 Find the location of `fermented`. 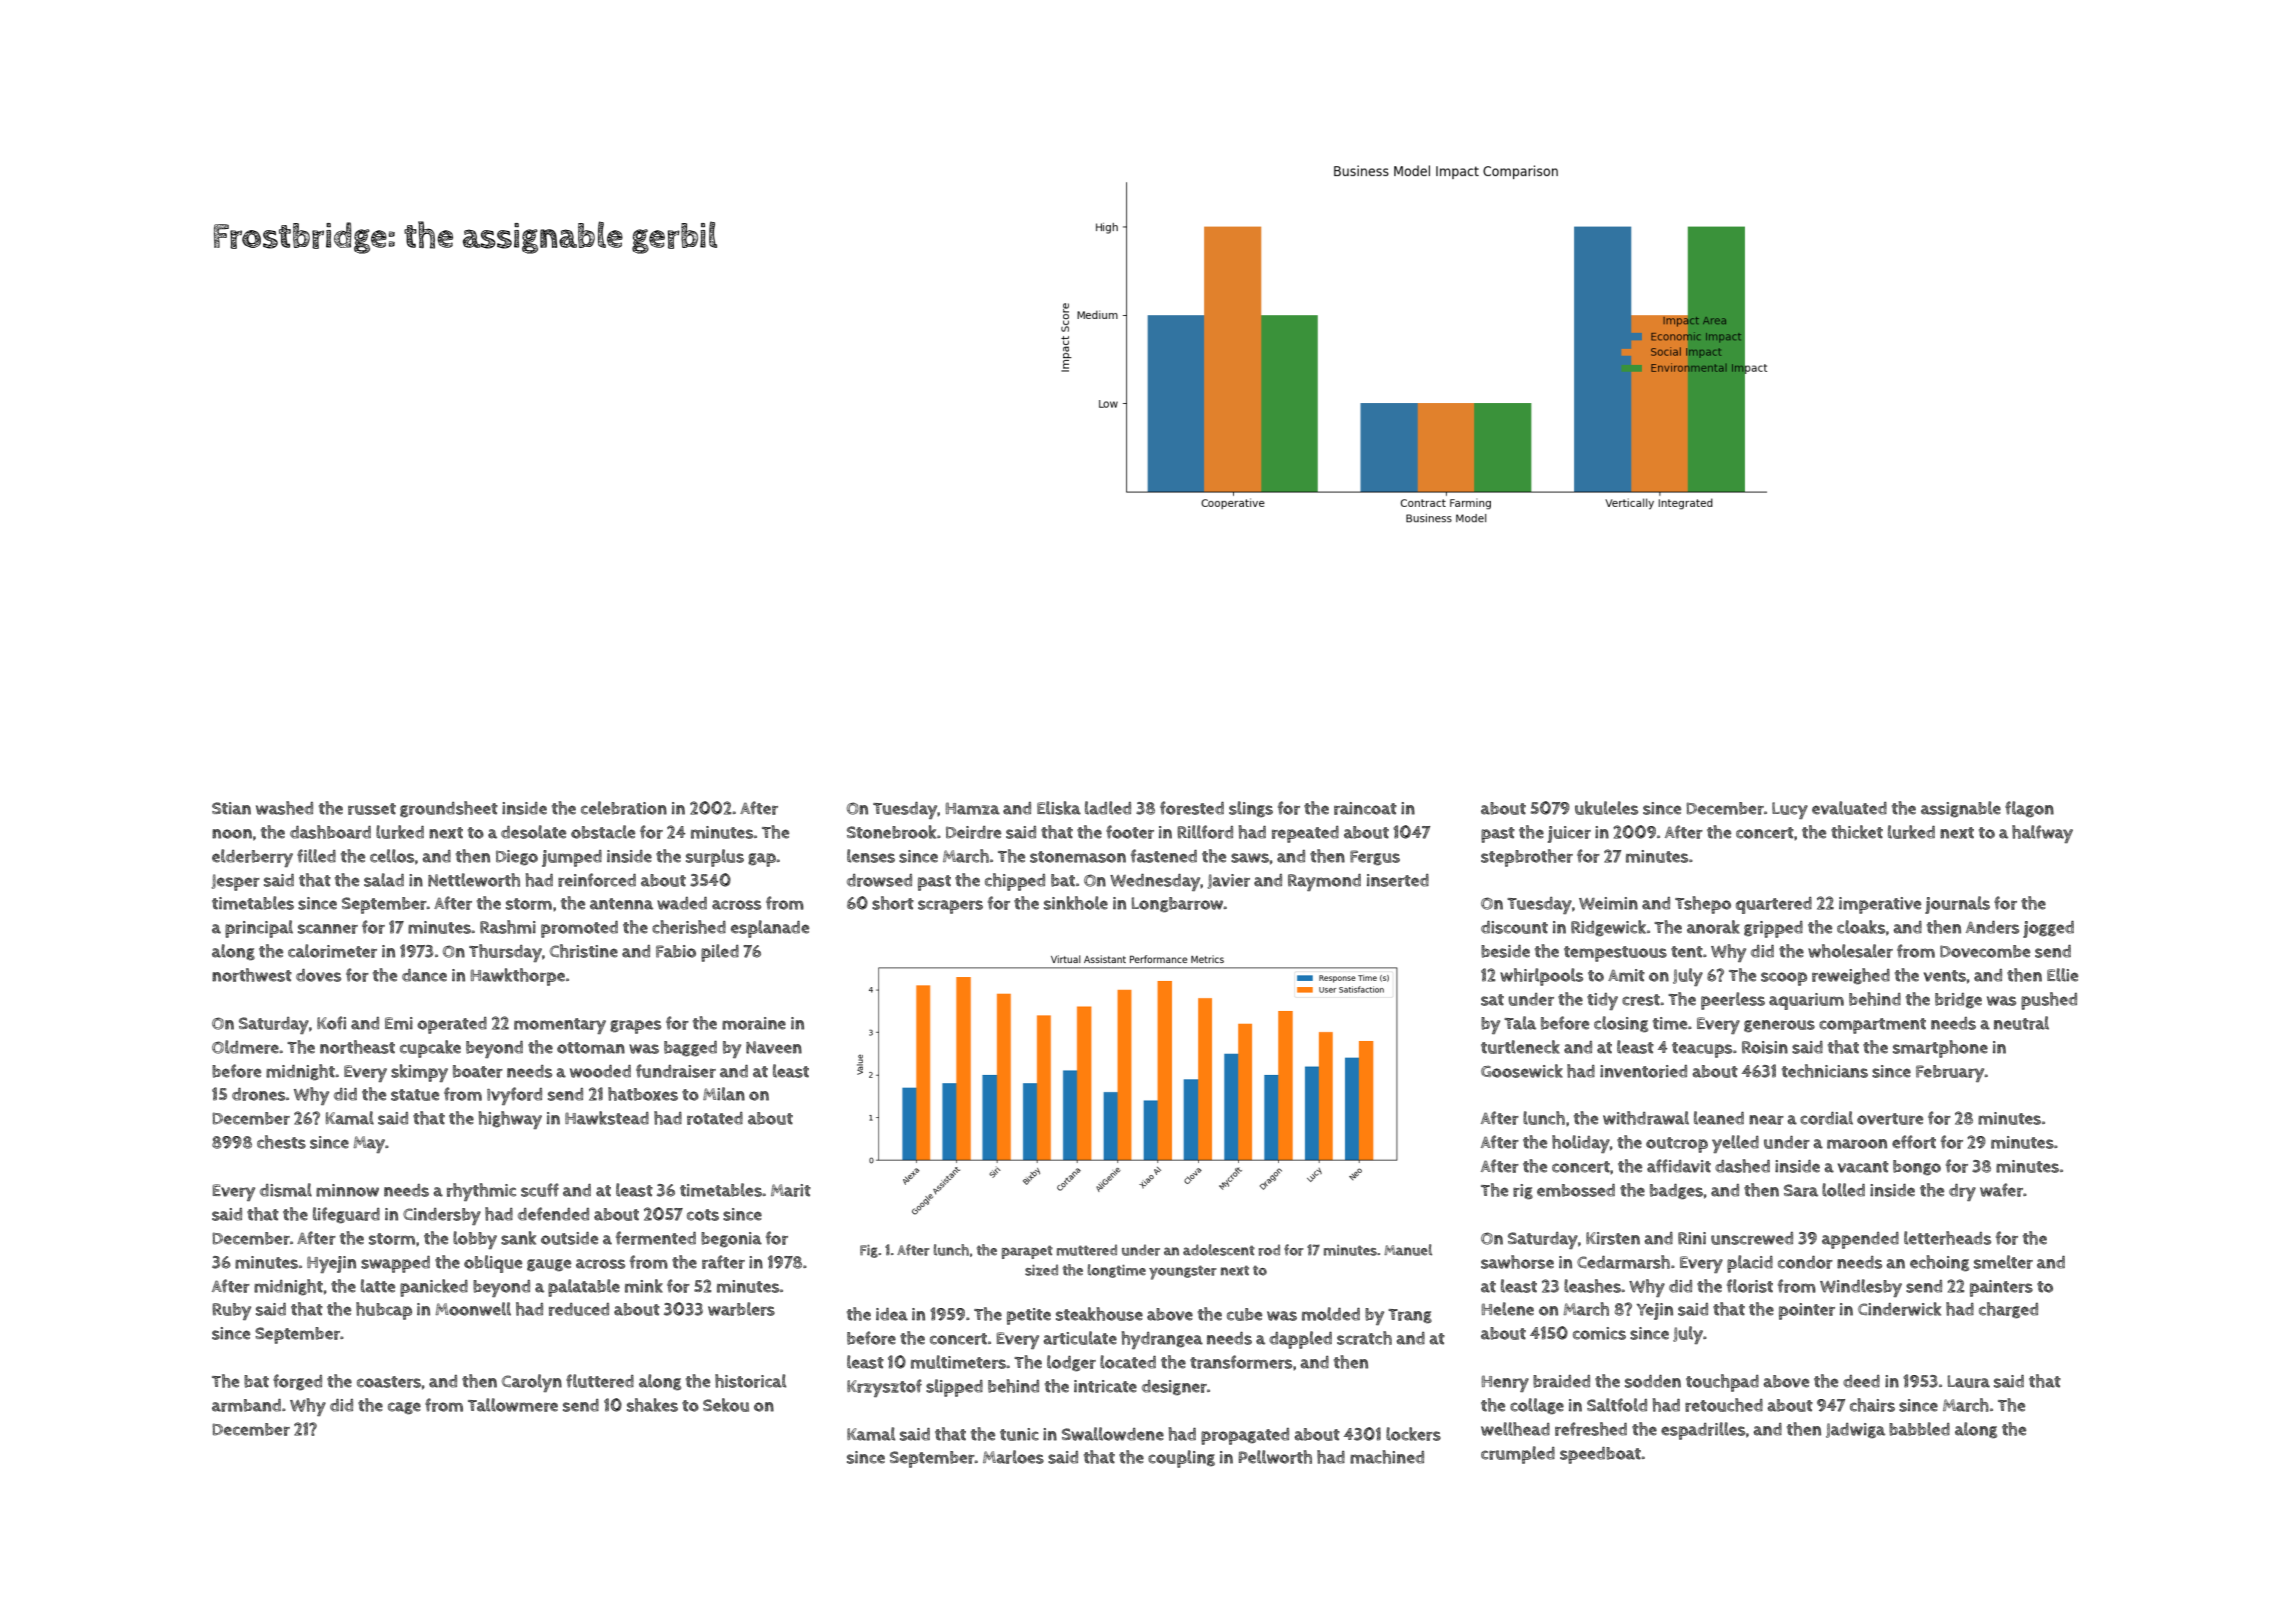

fermented is located at coordinates (656, 1238).
